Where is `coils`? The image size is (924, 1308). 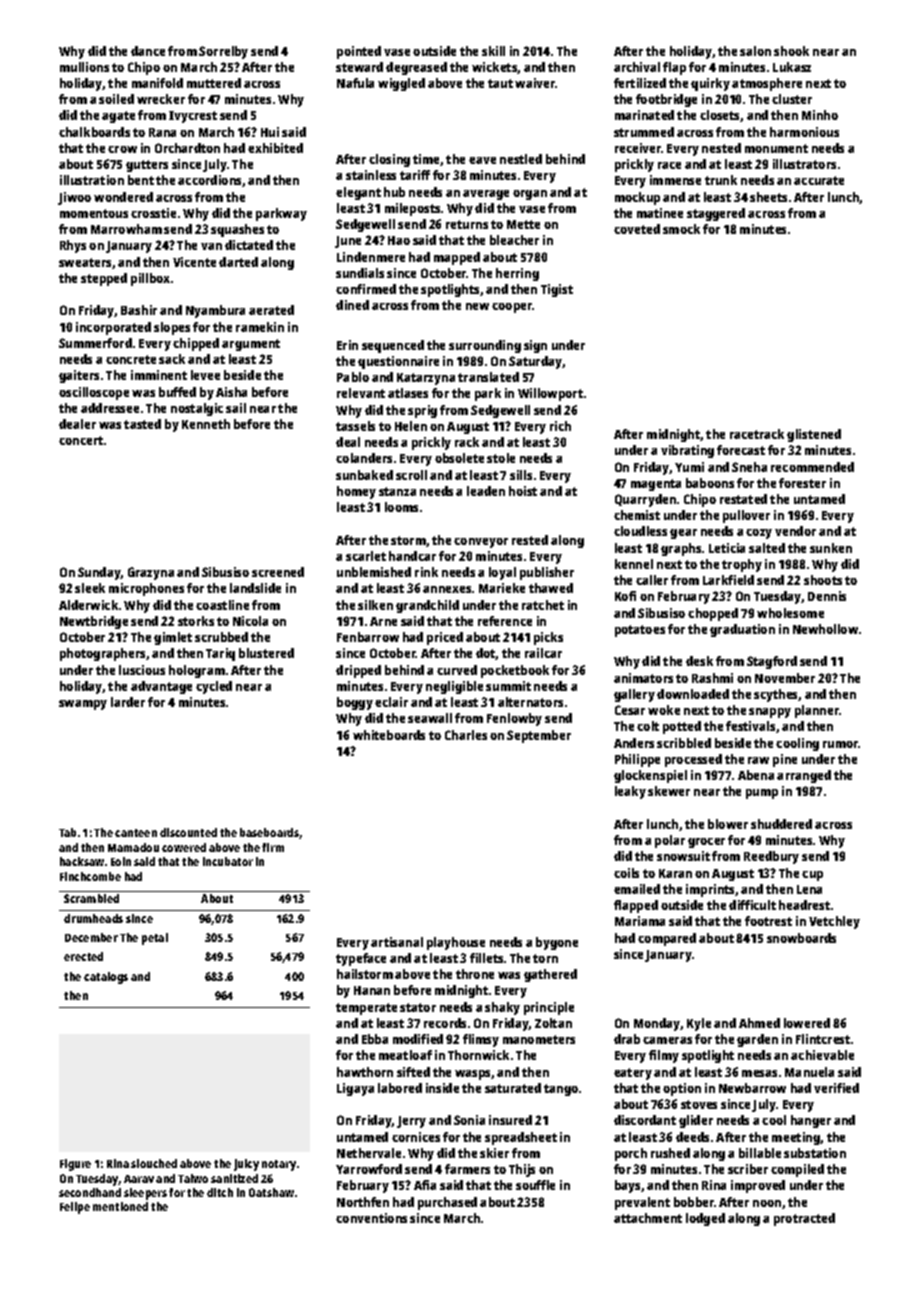
coils is located at coordinates (626, 873).
